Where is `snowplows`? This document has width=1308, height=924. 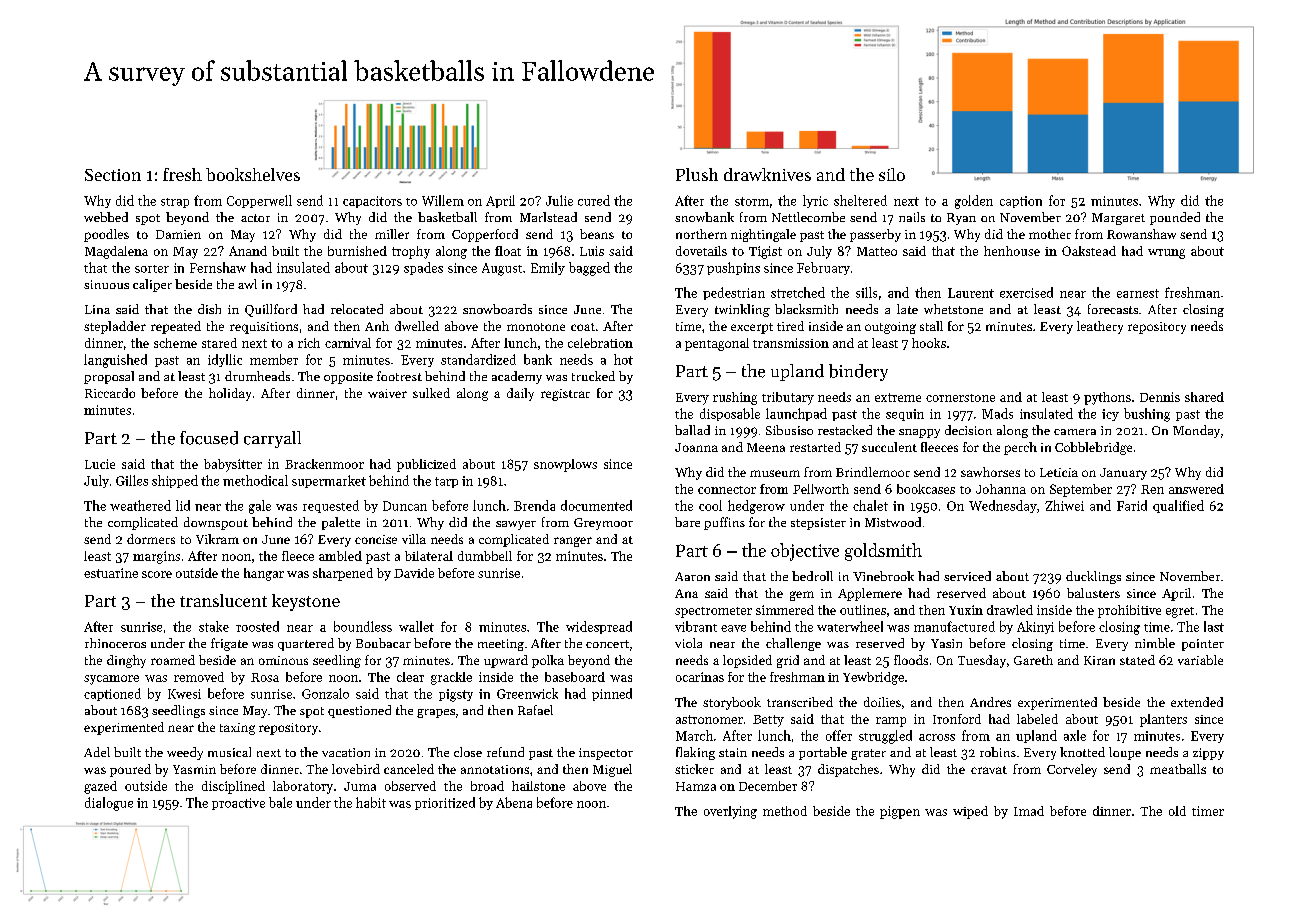
snowplows is located at coordinates (565, 465).
